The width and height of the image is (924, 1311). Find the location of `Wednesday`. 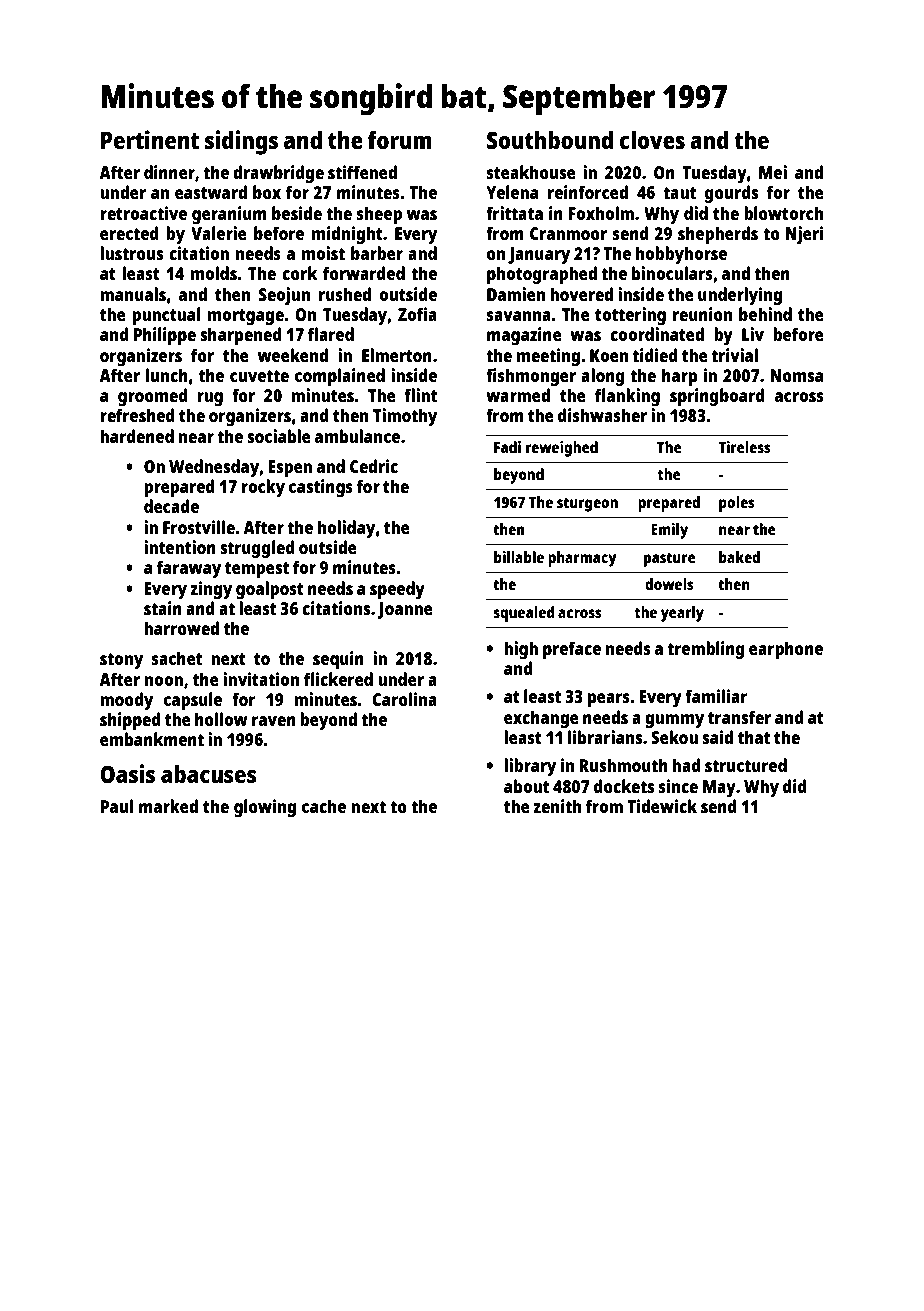

Wednesday is located at coordinates (214, 468).
